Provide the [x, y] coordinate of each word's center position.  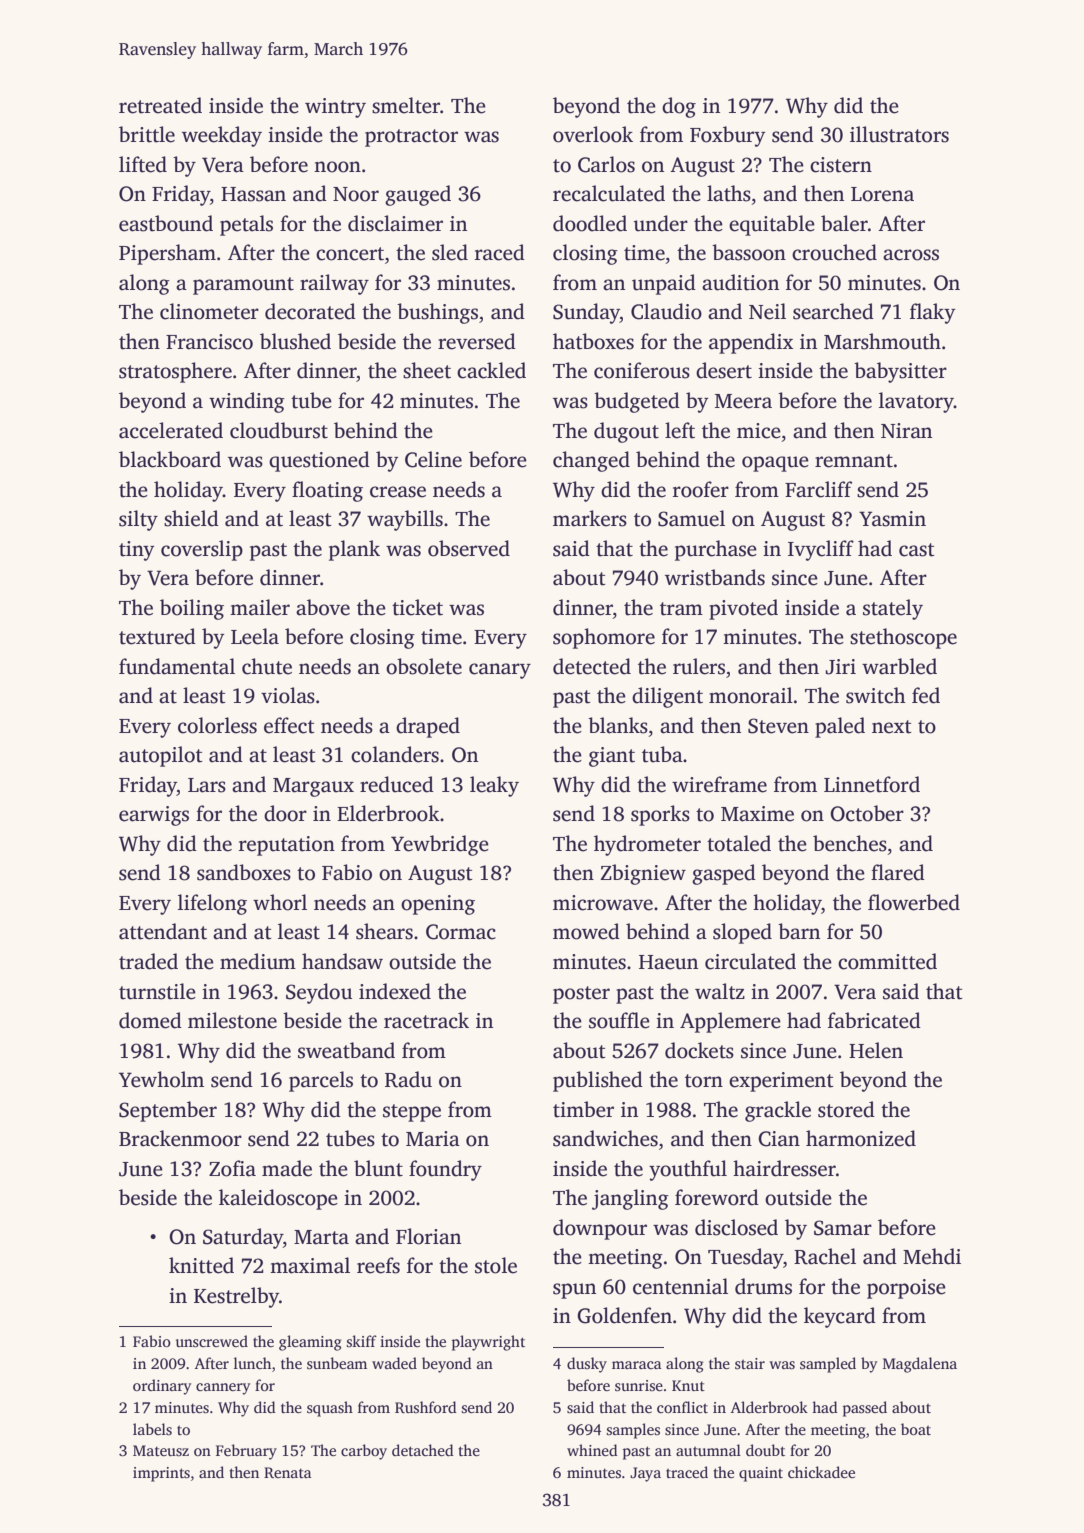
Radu [408, 1079]
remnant [854, 461]
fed [926, 695]
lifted [143, 164]
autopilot [161, 756]
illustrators [899, 134]
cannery [223, 1389]
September [168, 1111]
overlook [593, 134]
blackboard [170, 459]
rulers [699, 666]
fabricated [874, 1020]
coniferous [642, 370]
